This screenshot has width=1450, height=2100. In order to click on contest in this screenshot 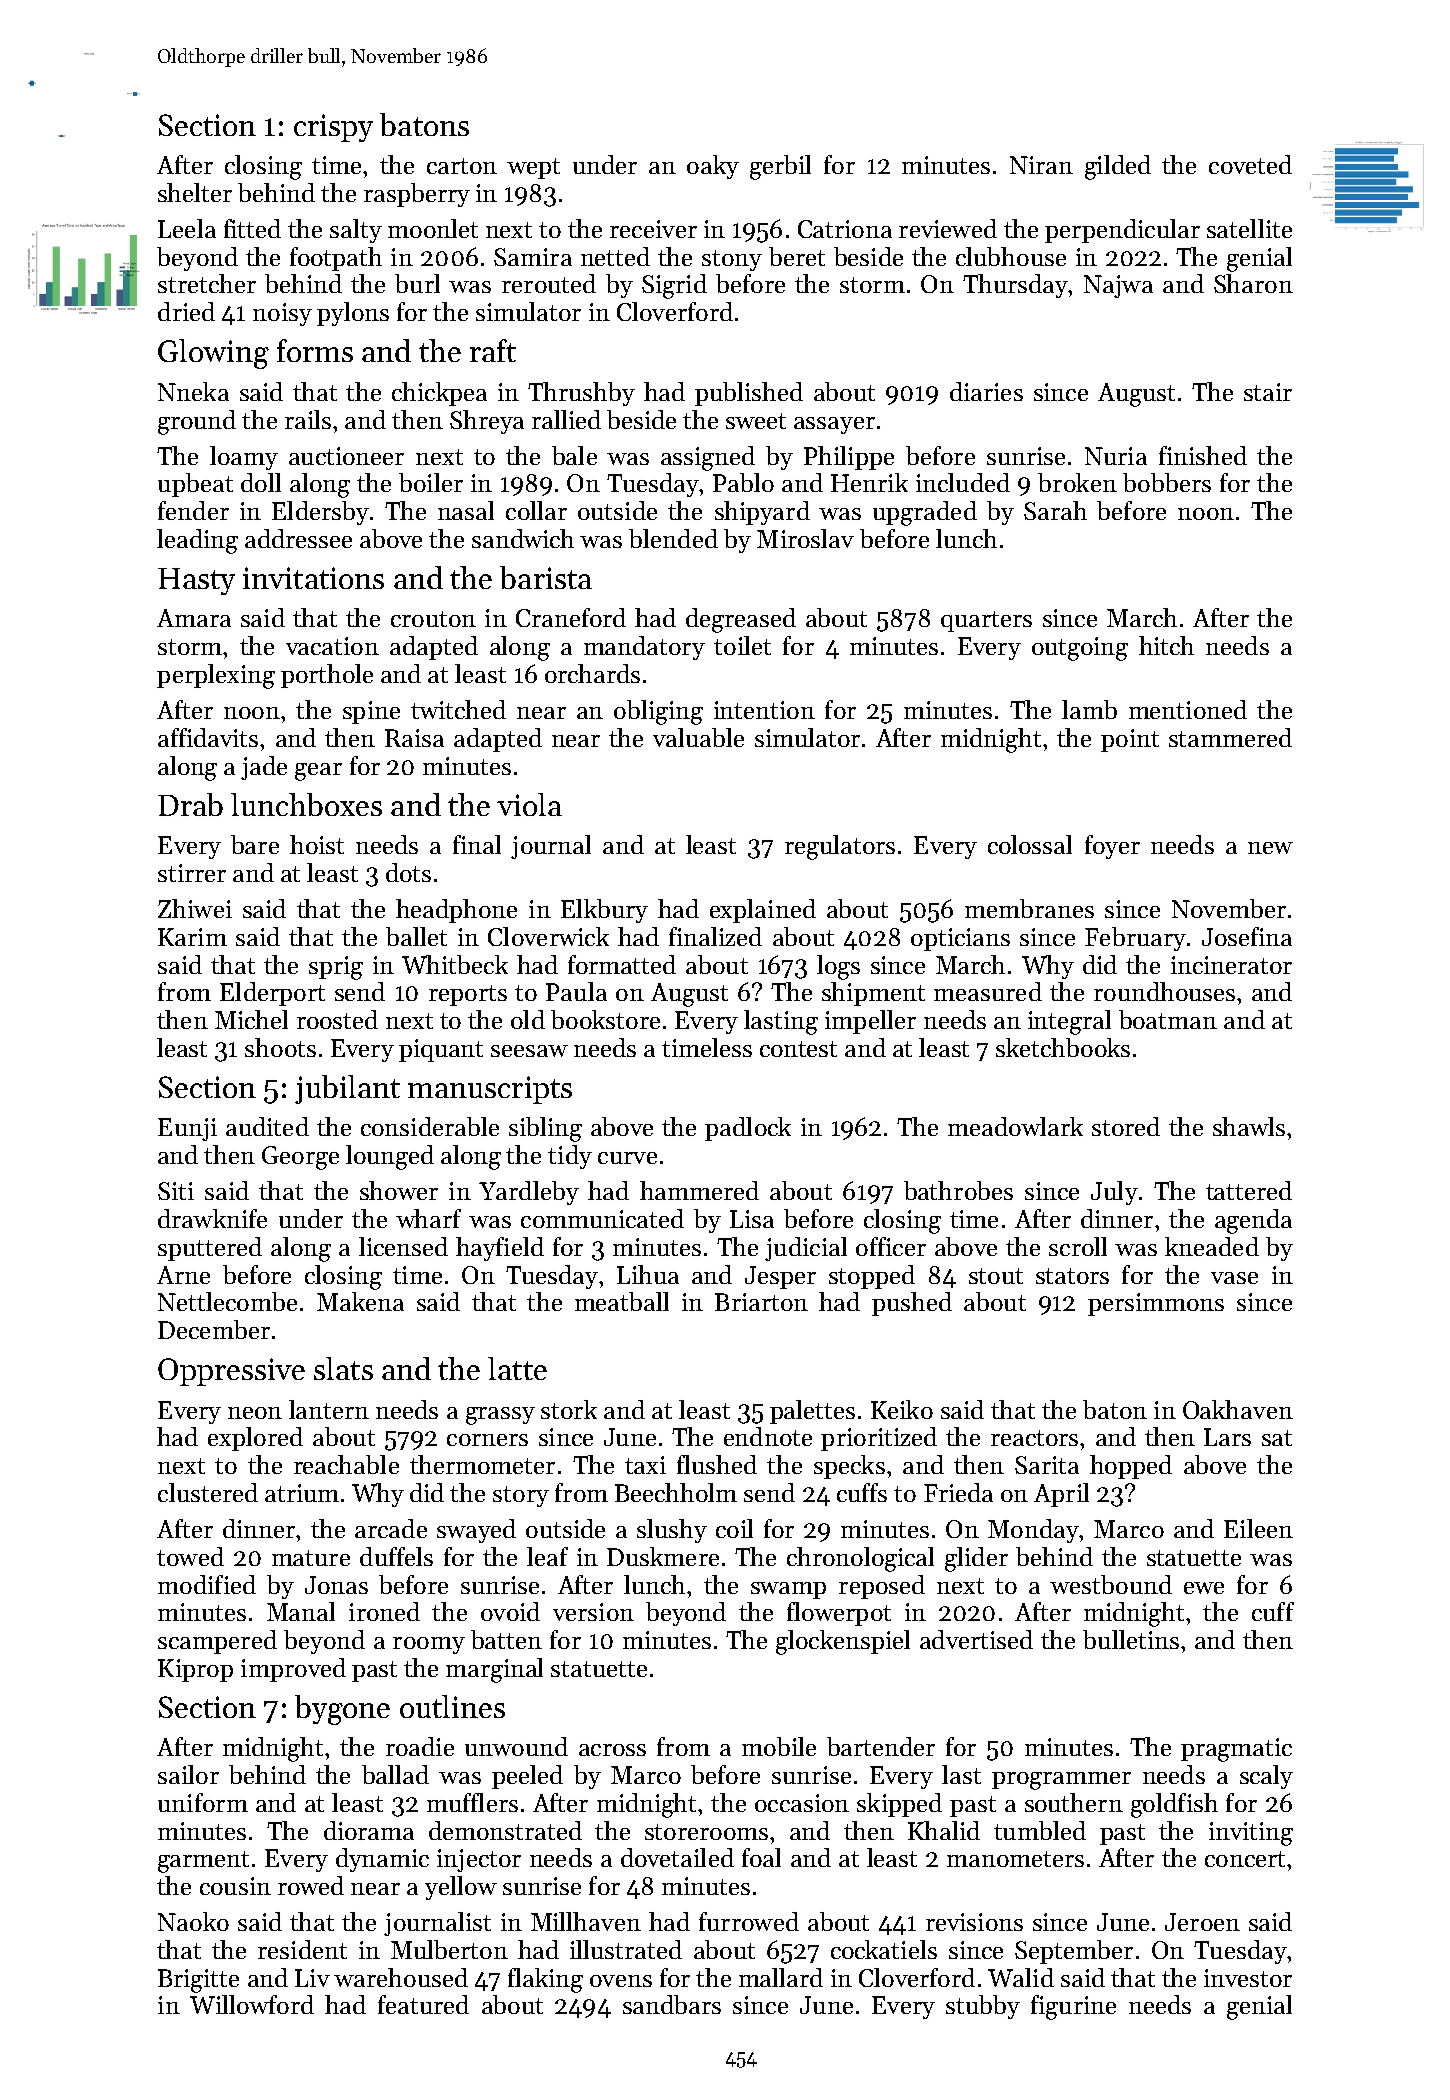, I will do `click(798, 1049)`.
